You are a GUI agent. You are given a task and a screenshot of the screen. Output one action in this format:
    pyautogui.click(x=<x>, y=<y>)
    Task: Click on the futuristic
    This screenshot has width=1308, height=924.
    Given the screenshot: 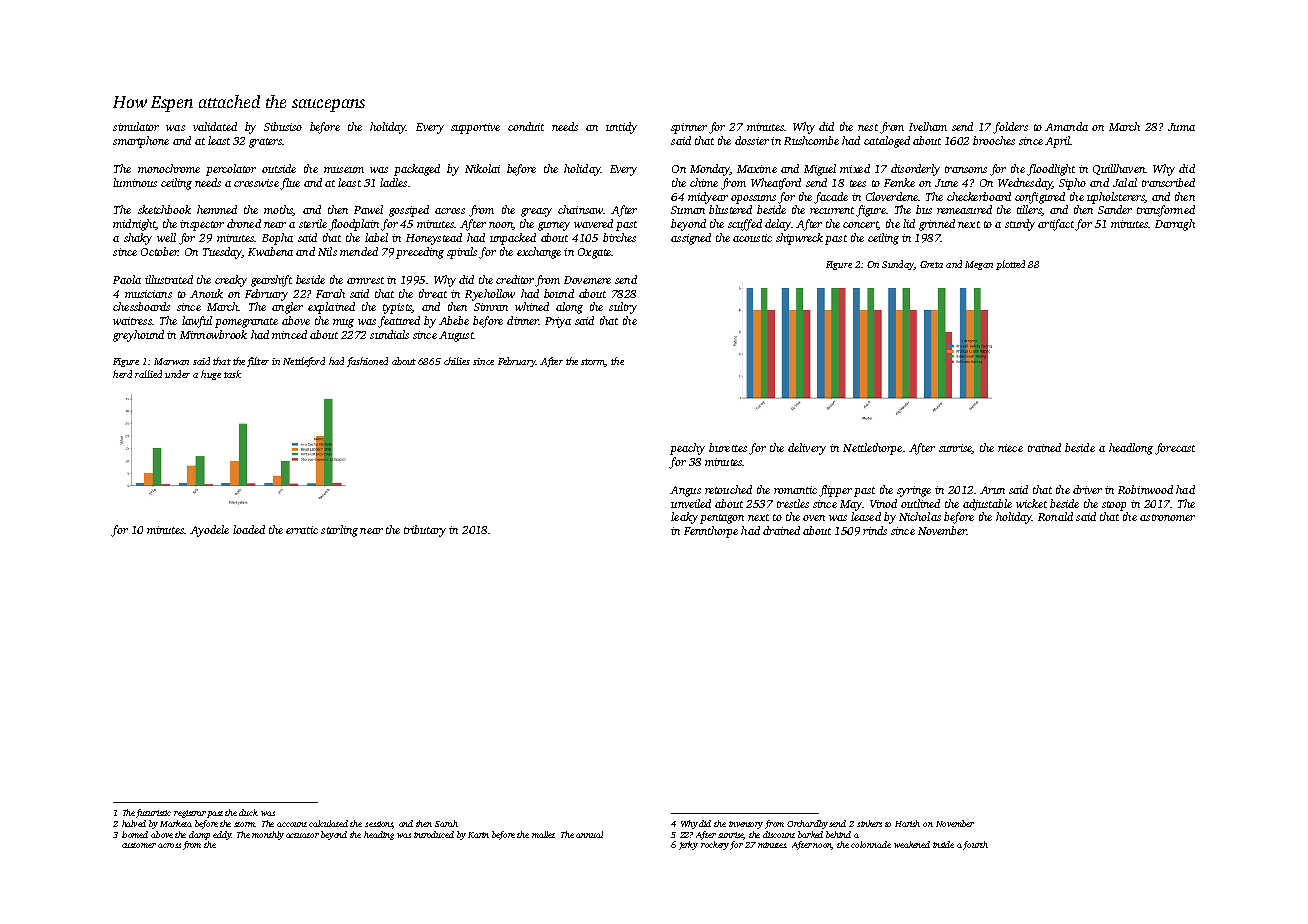 What is the action you would take?
    pyautogui.click(x=153, y=813)
